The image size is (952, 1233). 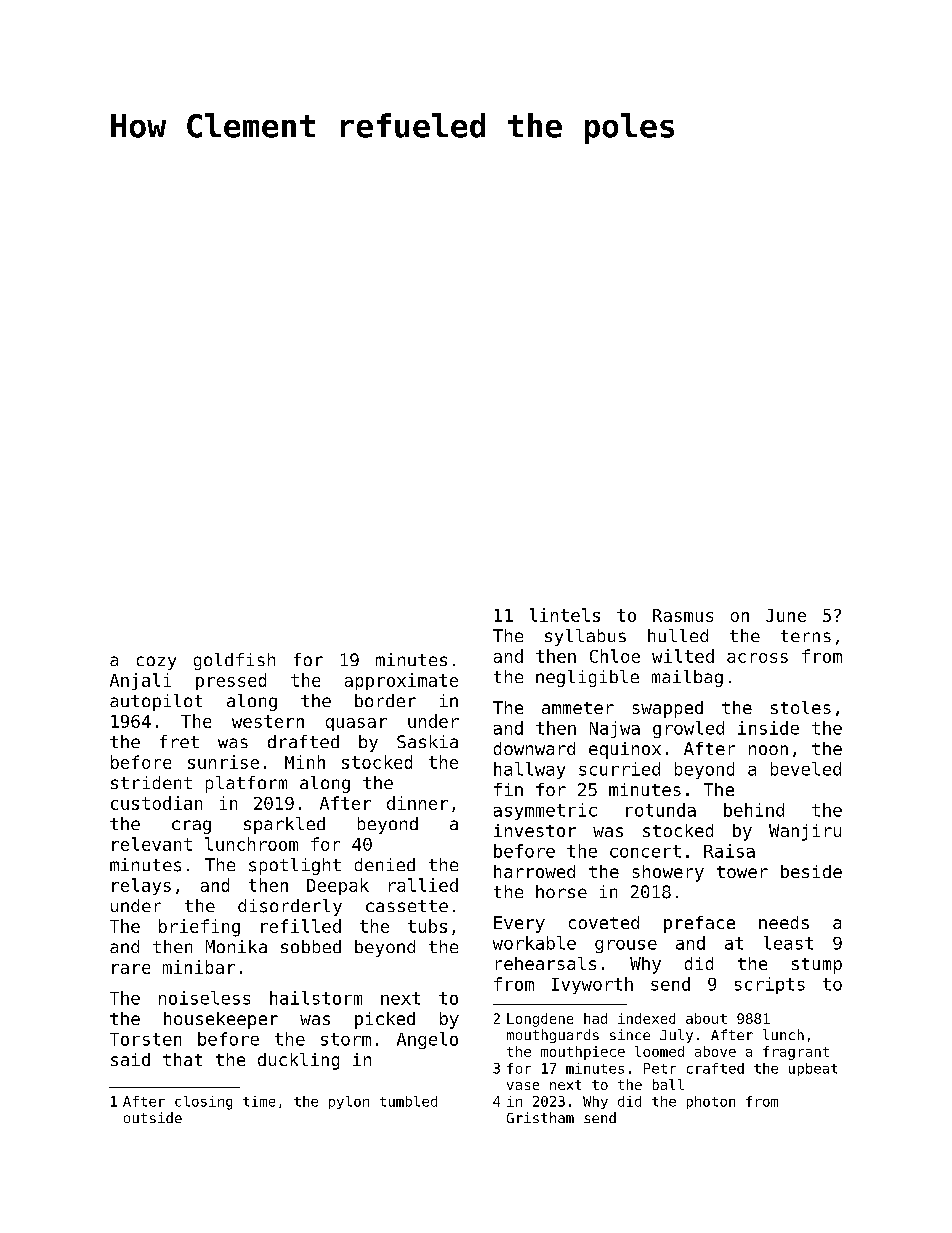 What do you see at coordinates (534, 748) in the image?
I see `downward` at bounding box center [534, 748].
